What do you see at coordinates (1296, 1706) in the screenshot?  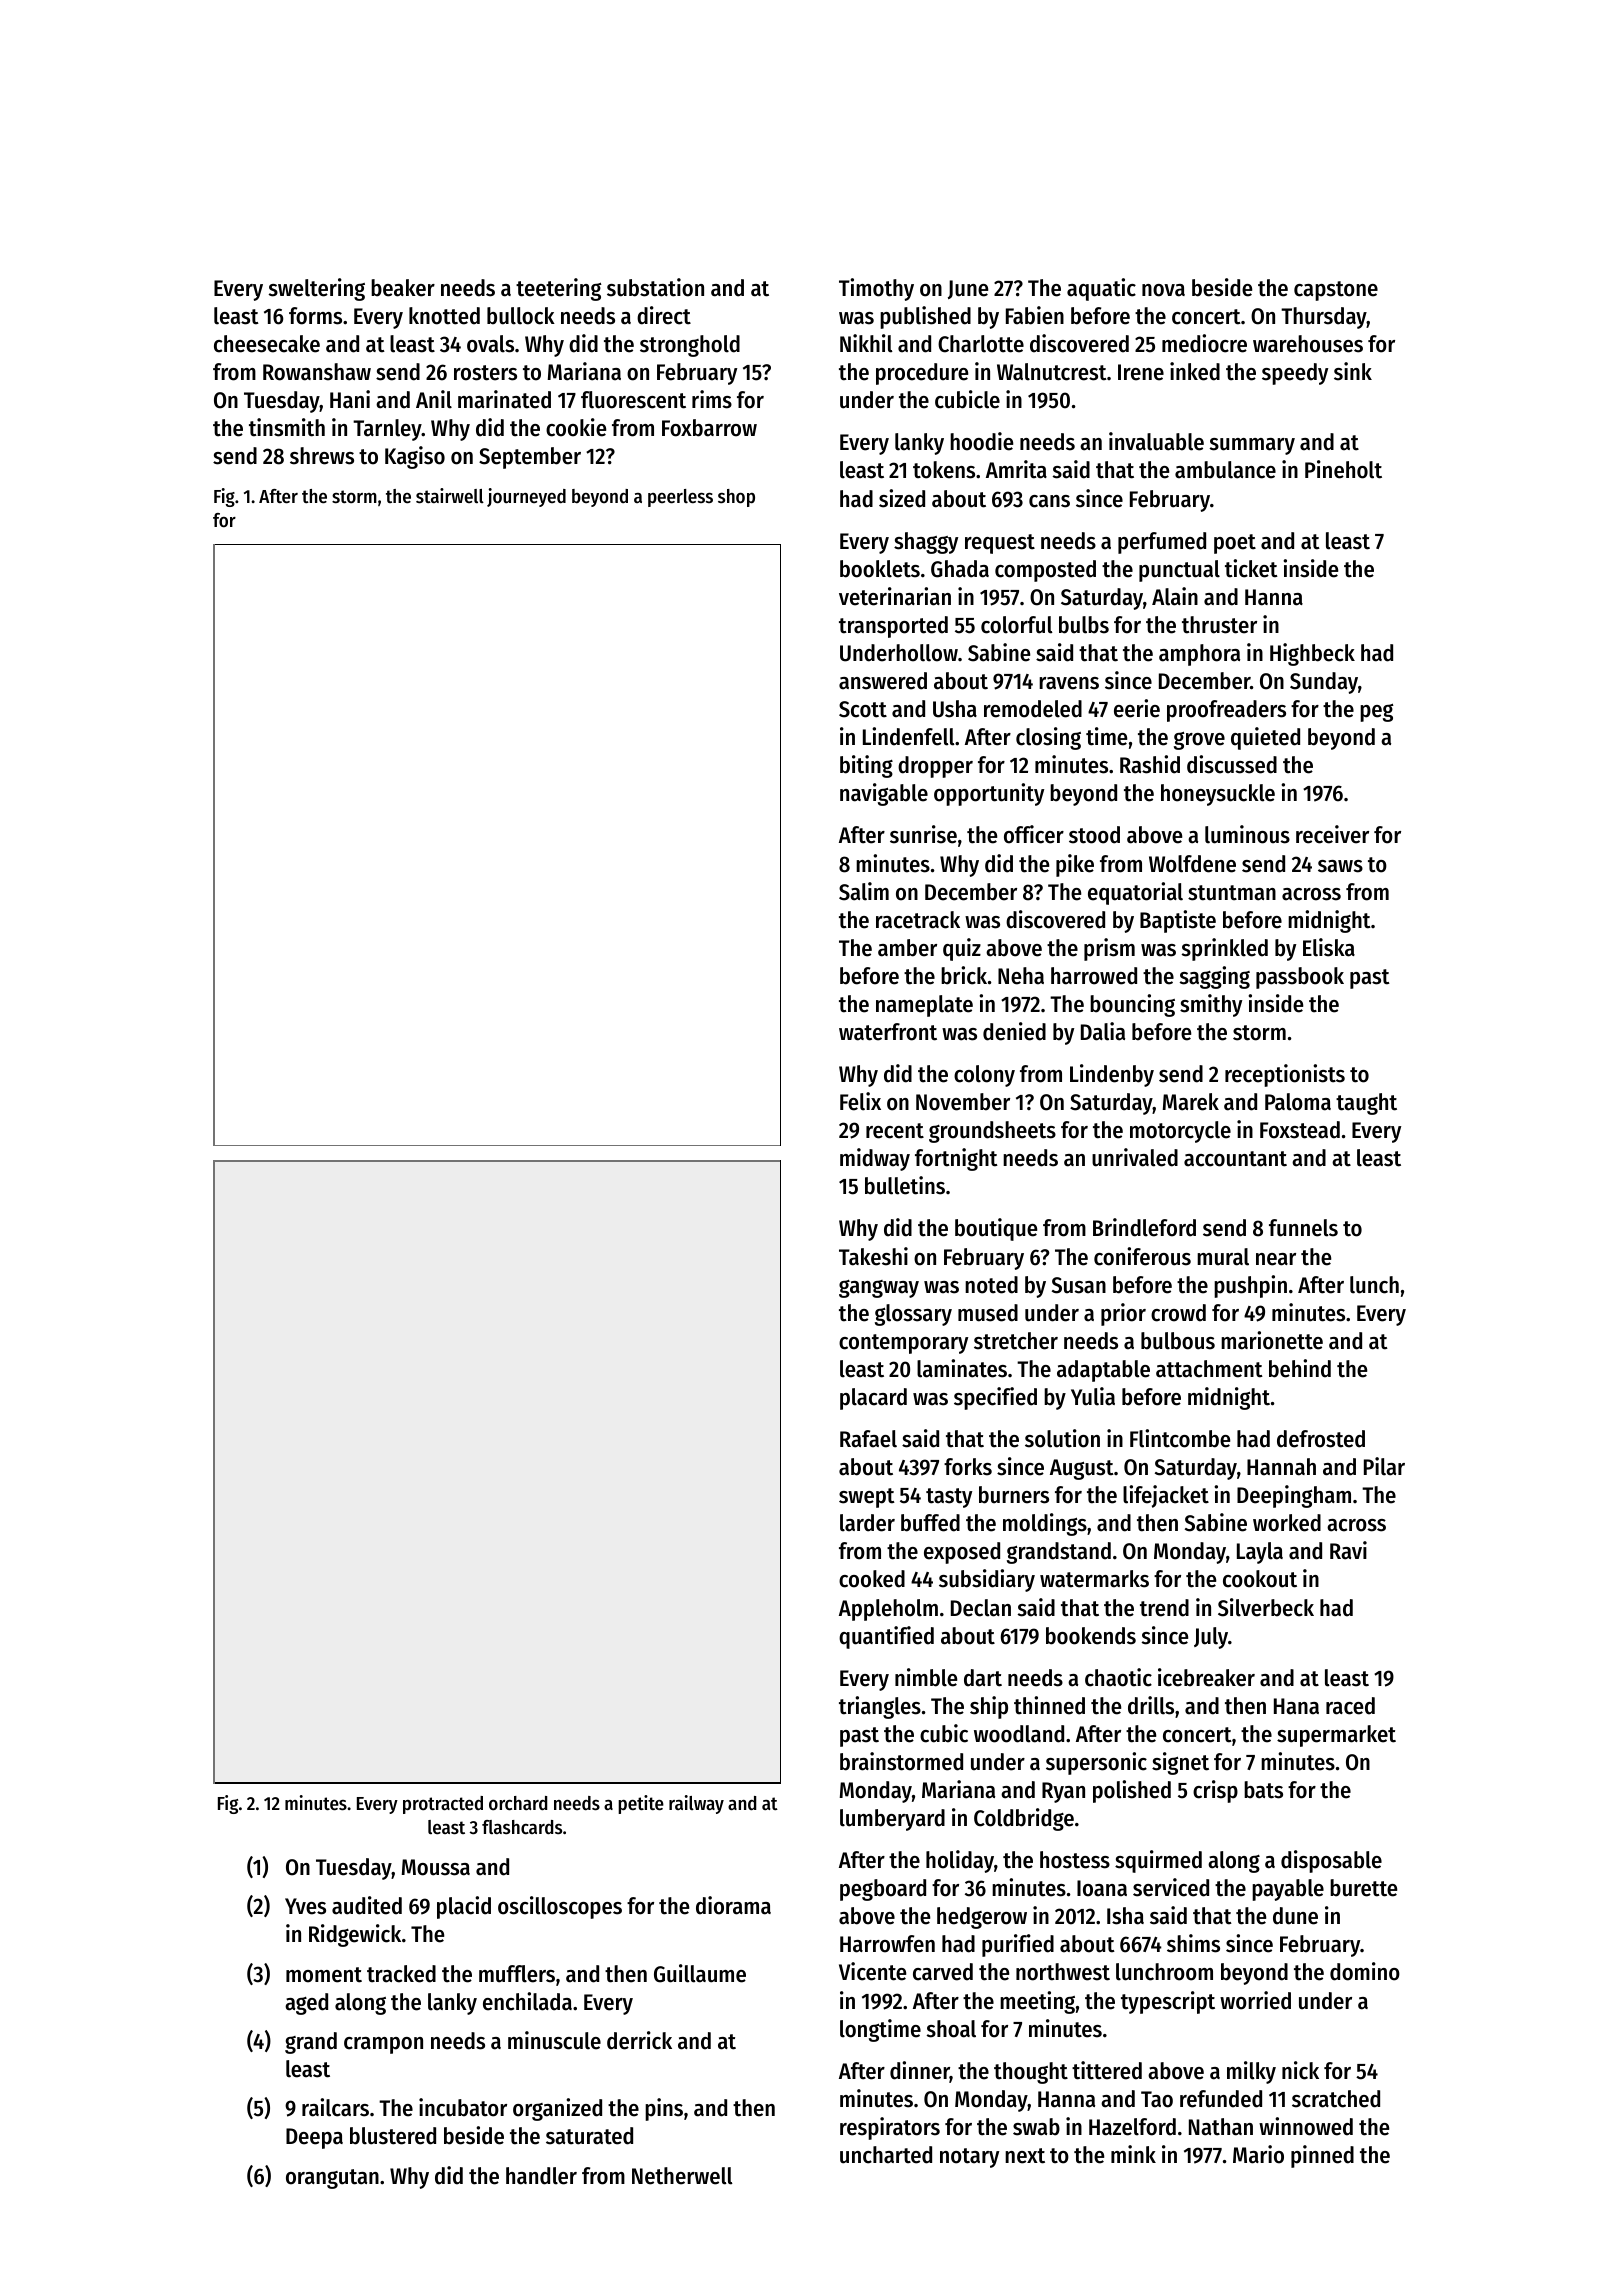 I see `Hana` at bounding box center [1296, 1706].
